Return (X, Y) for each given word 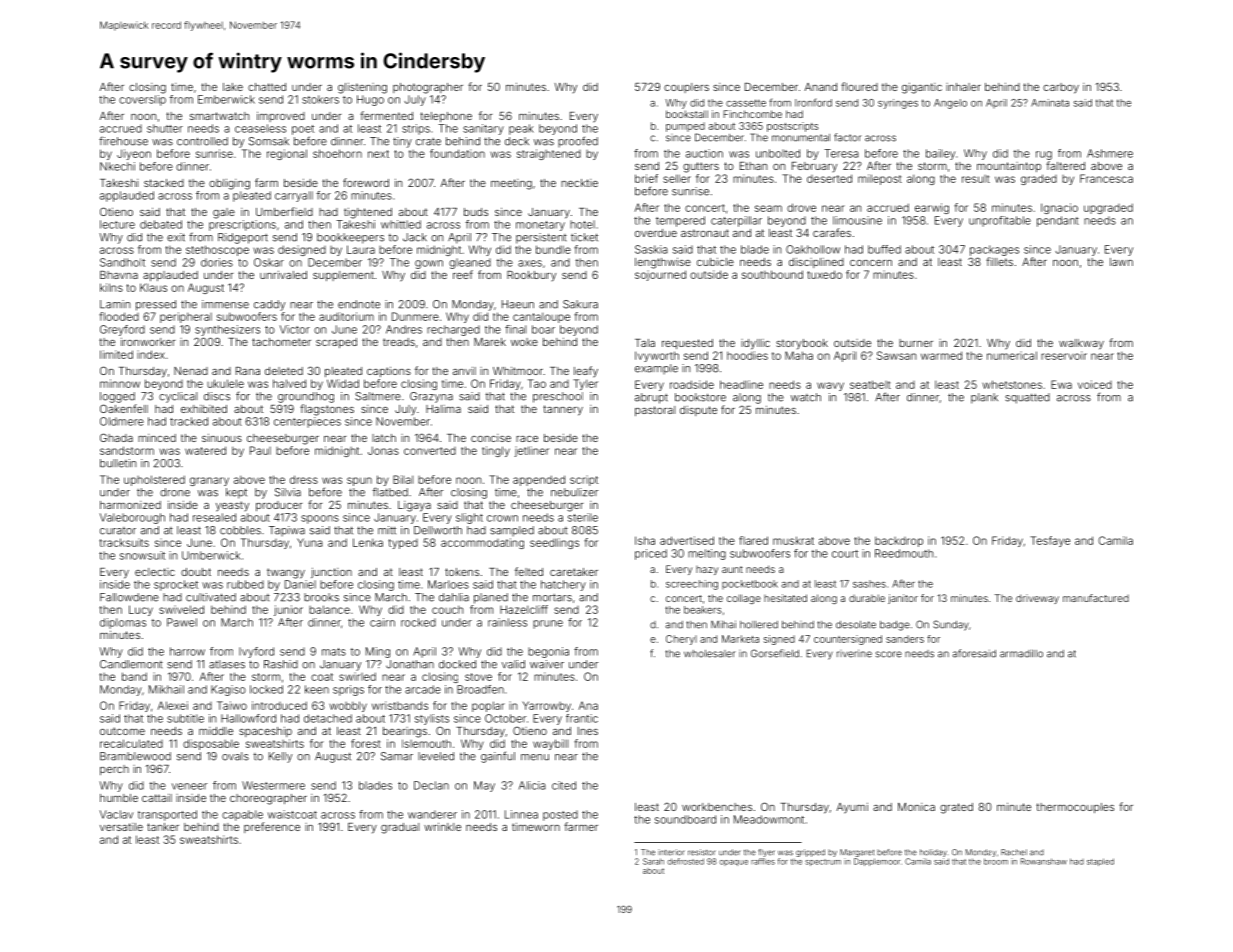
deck (517, 141)
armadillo (1021, 653)
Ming (378, 652)
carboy (1061, 88)
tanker (163, 827)
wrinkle (442, 827)
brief (646, 178)
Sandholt (122, 262)
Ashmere (1110, 153)
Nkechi (117, 166)
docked (457, 664)
